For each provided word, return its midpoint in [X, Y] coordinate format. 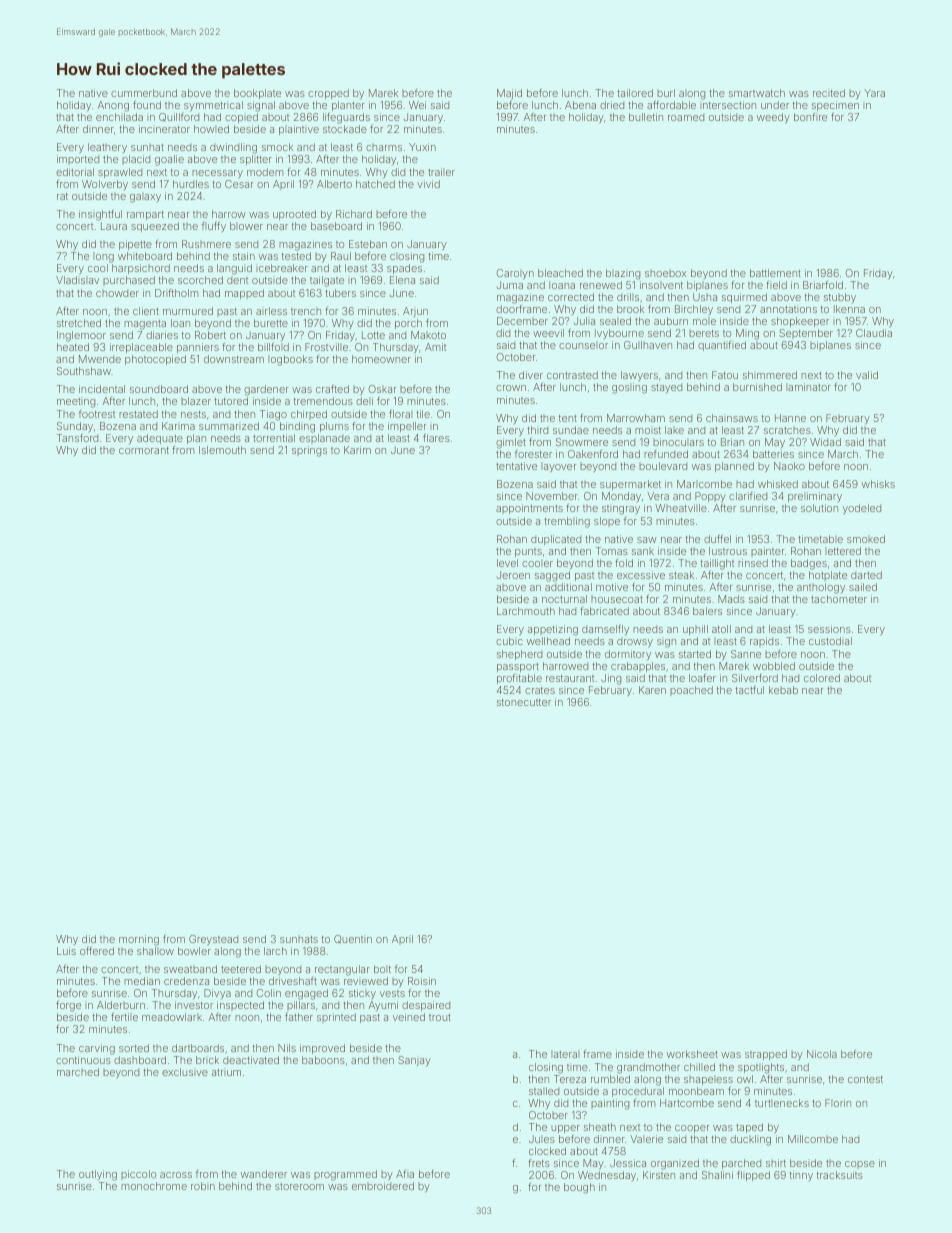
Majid [509, 94]
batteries [773, 454]
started [695, 654]
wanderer [264, 1174]
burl [666, 93]
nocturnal [564, 599]
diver [531, 375]
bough [579, 1188]
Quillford [179, 117]
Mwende [100, 359]
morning [139, 940]
